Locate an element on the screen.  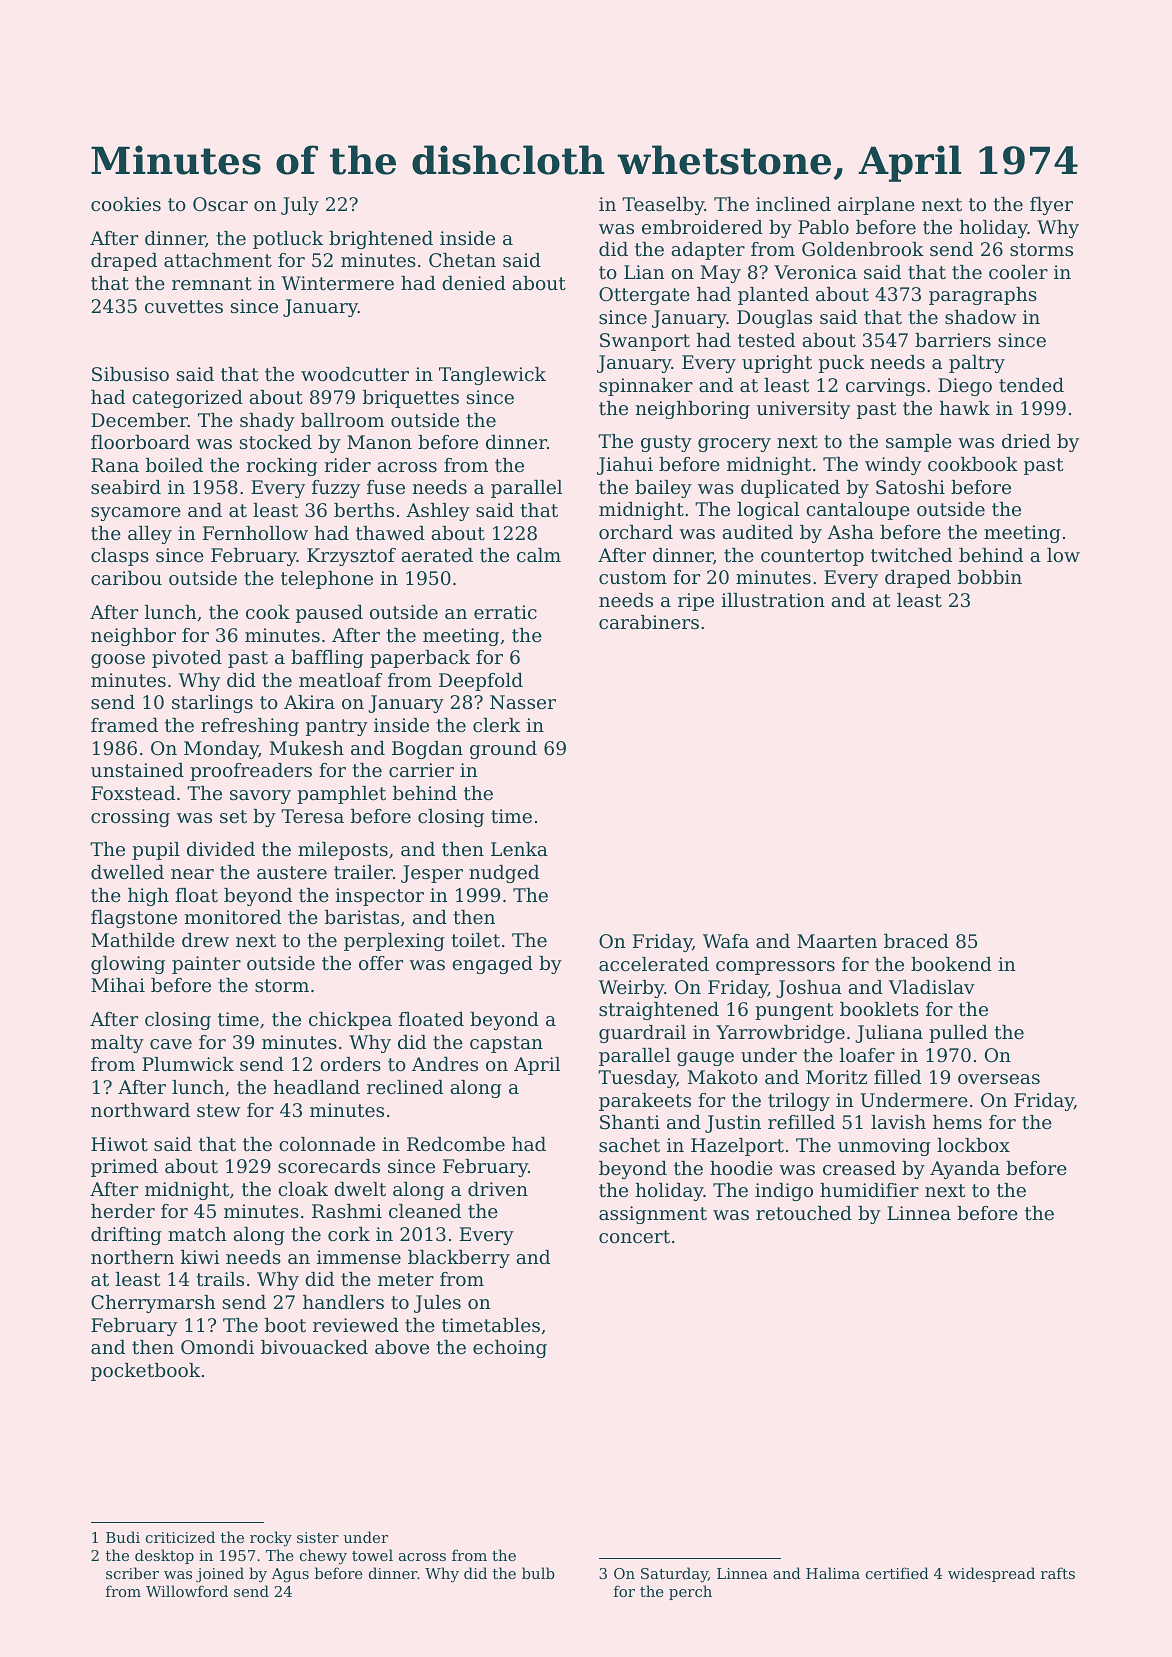
cloak is located at coordinates (303, 1189).
